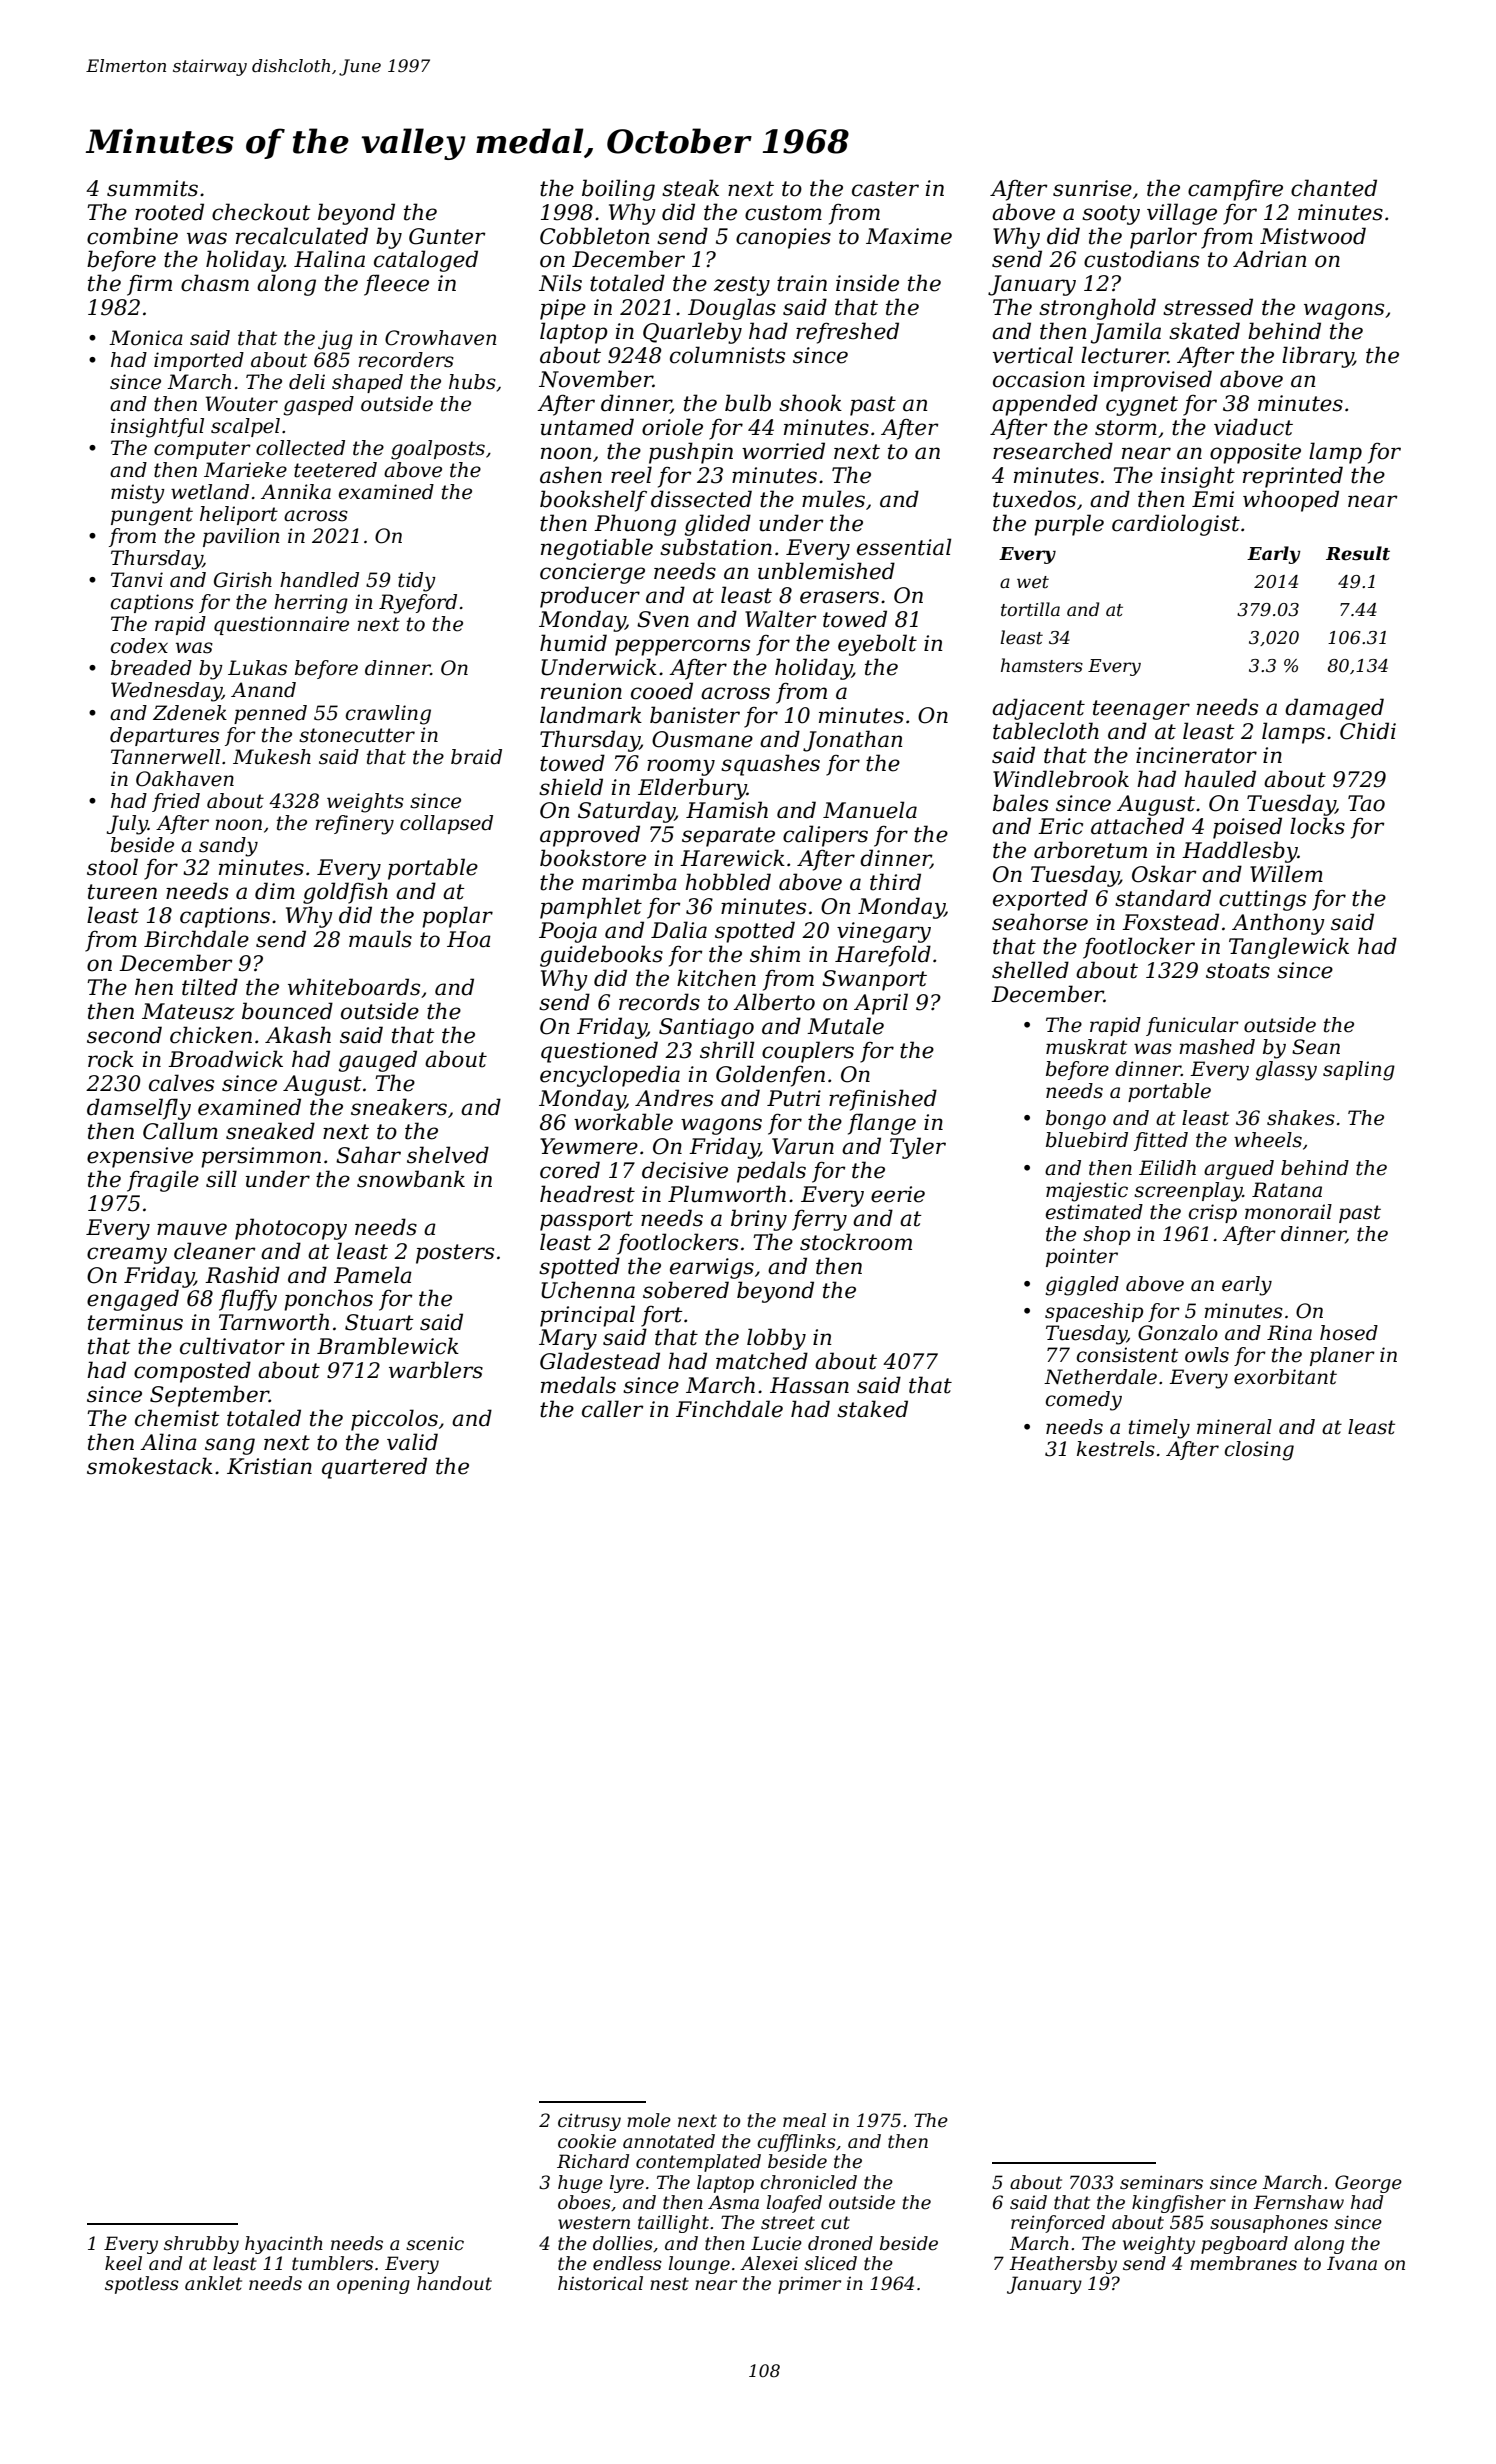 This screenshot has width=1496, height=2464. I want to click on headrest, so click(587, 1194).
